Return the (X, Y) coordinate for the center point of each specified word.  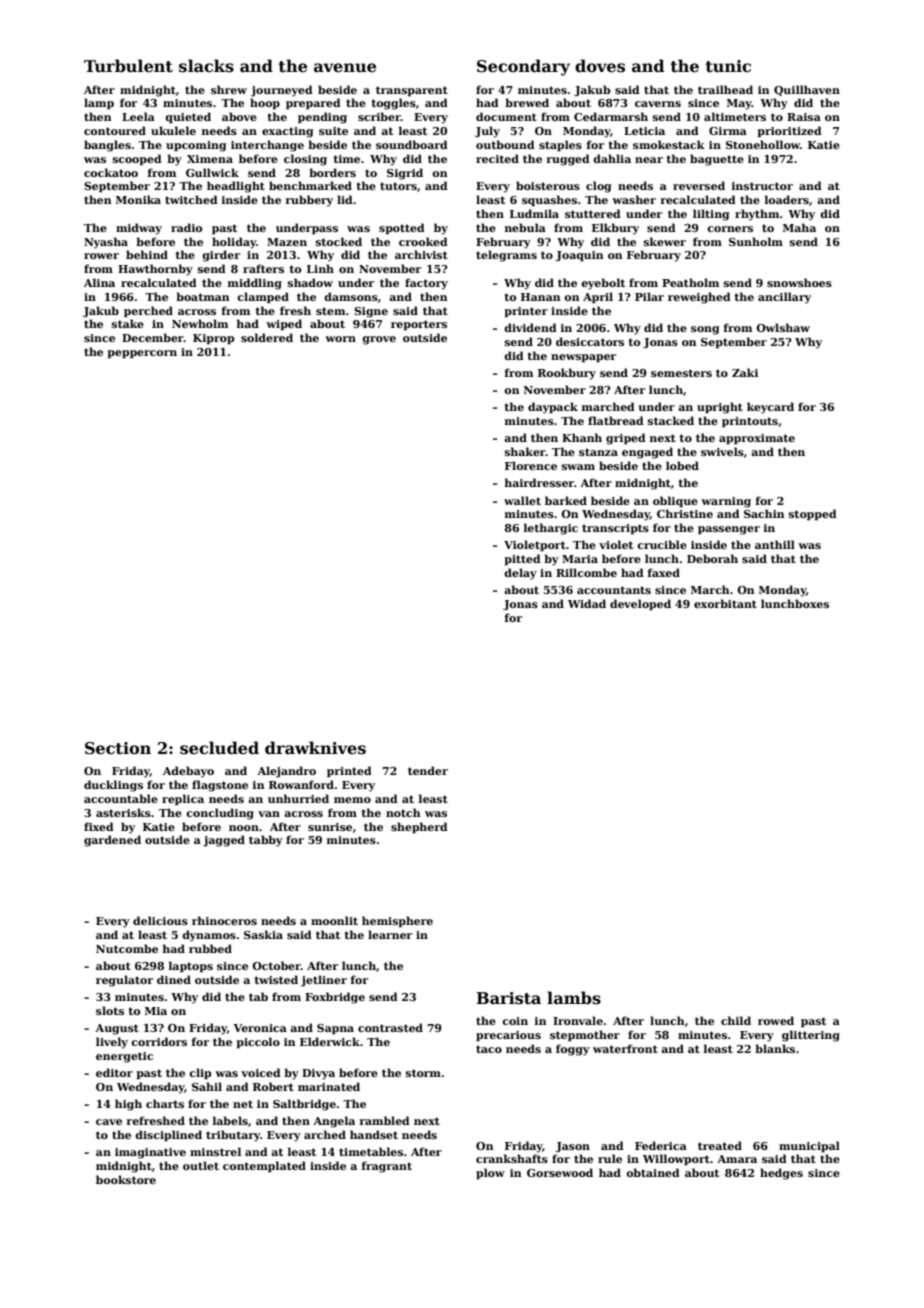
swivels (722, 451)
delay (520, 574)
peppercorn (142, 354)
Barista (508, 998)
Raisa (804, 117)
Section (118, 748)
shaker (525, 451)
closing (305, 160)
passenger (729, 530)
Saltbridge (304, 1105)
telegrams (506, 256)
